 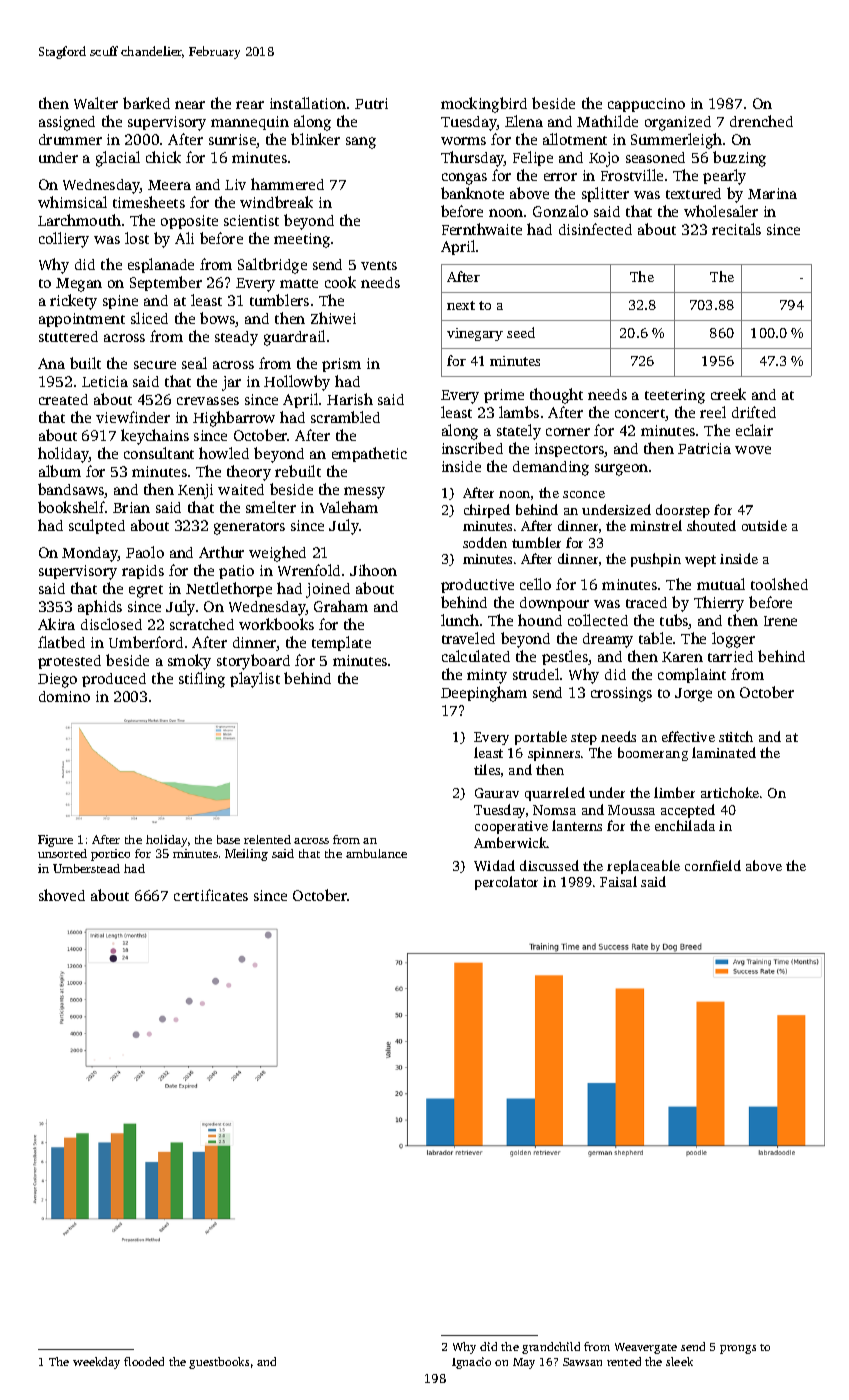 I want to click on cornfield, so click(x=713, y=865).
